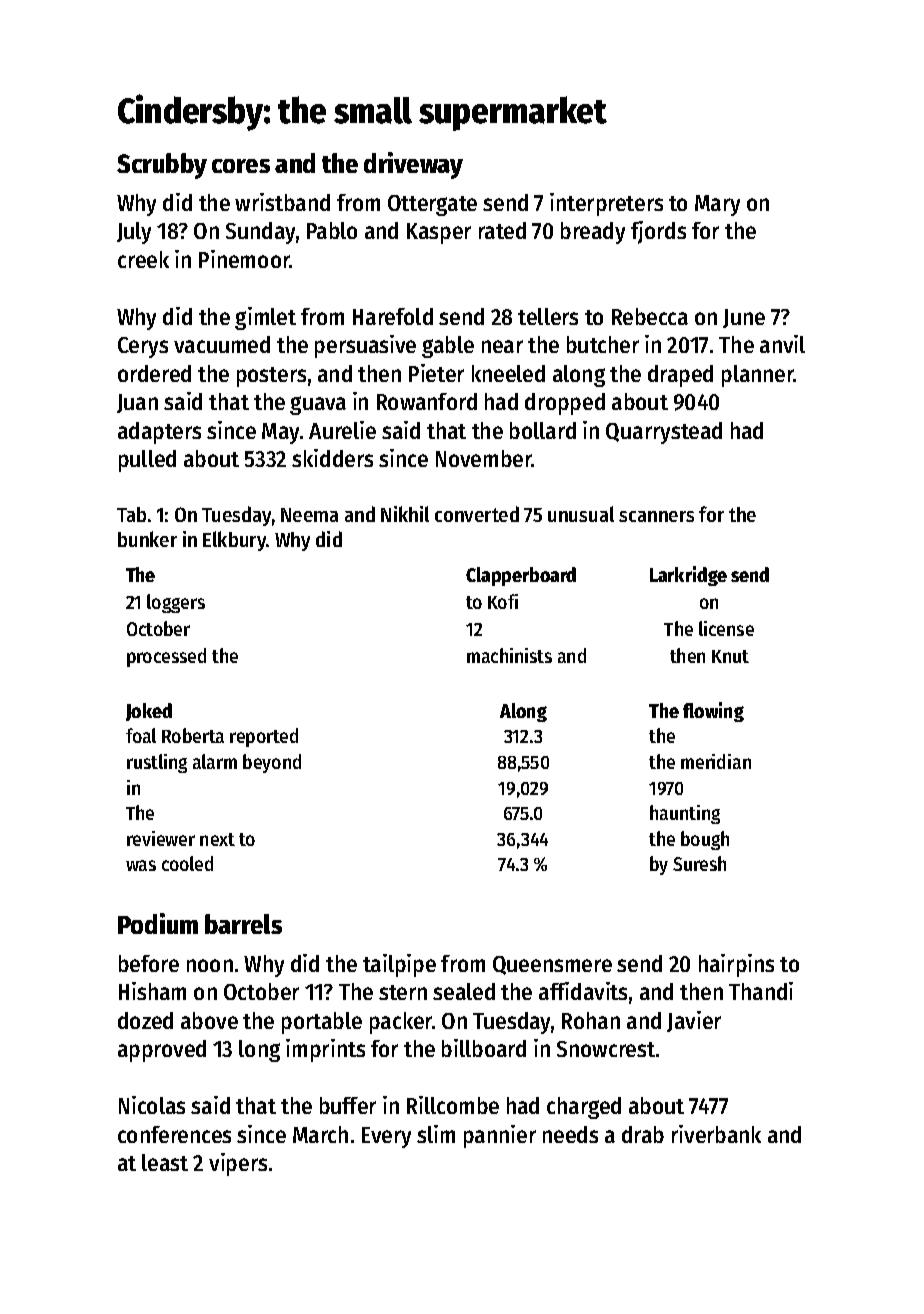  I want to click on Kofi, so click(503, 601).
